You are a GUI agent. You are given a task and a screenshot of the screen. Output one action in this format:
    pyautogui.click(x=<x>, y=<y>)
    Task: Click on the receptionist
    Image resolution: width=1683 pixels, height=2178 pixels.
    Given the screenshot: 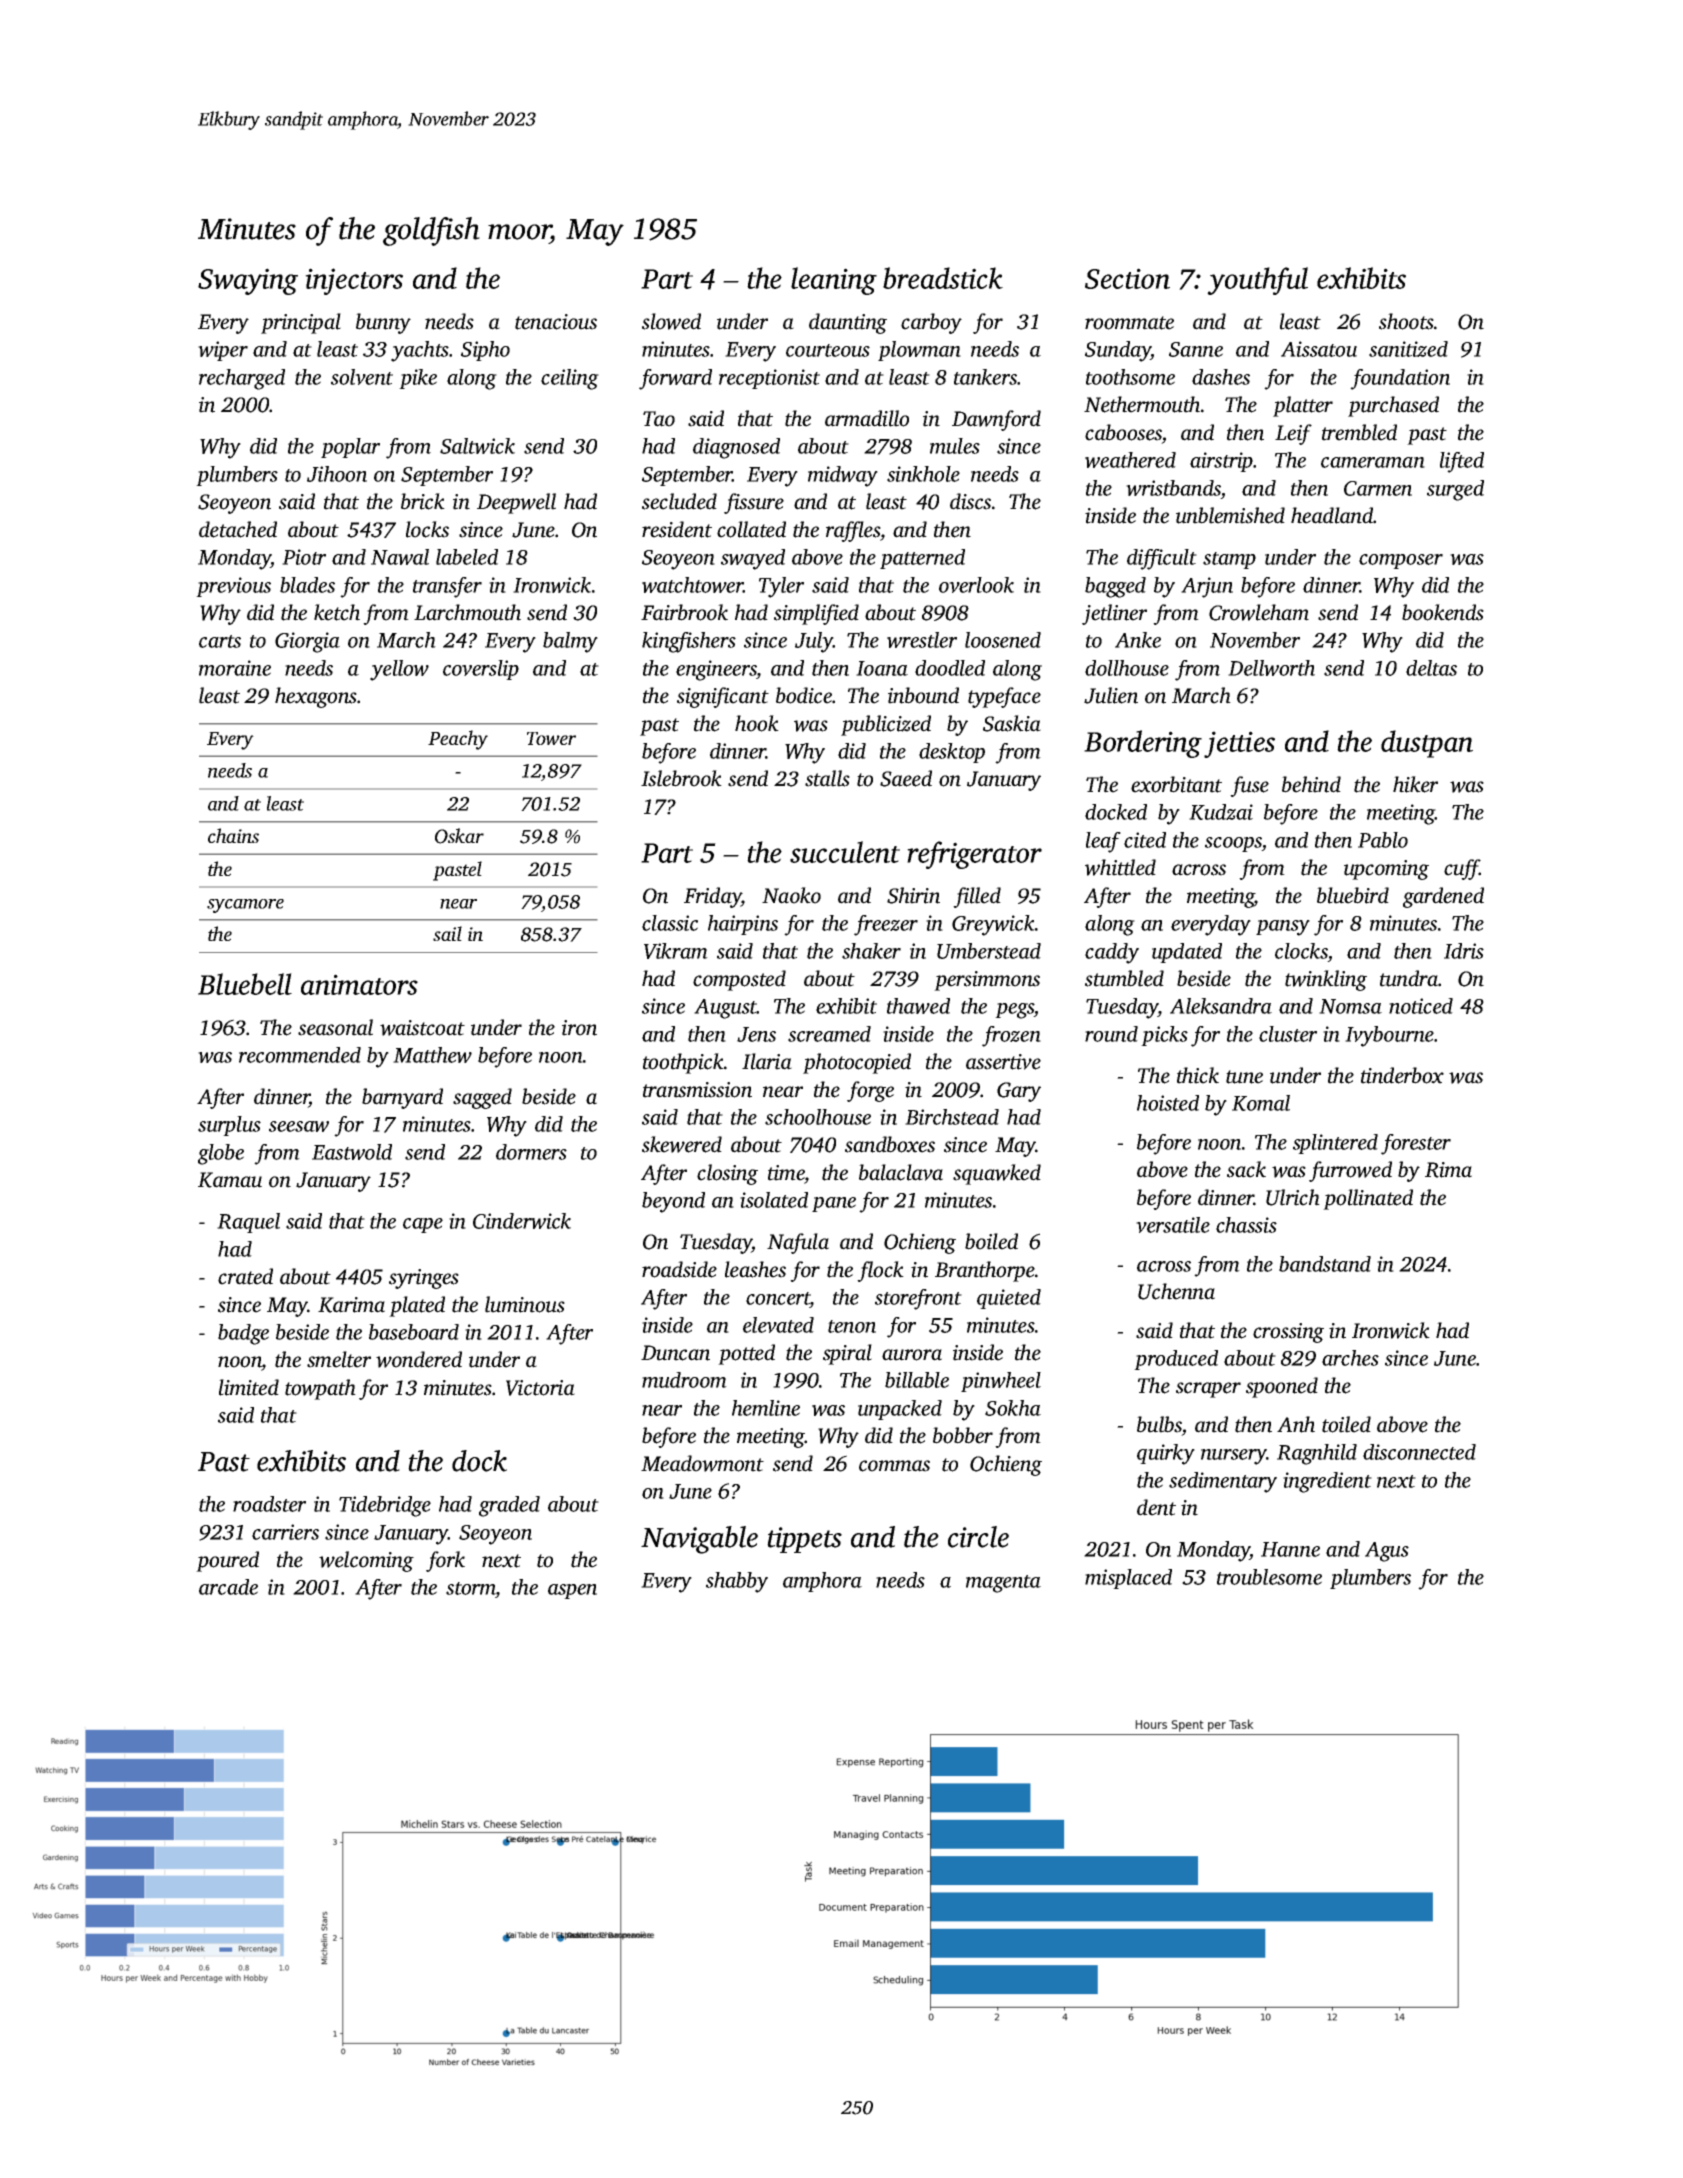 What is the action you would take?
    pyautogui.click(x=769, y=379)
